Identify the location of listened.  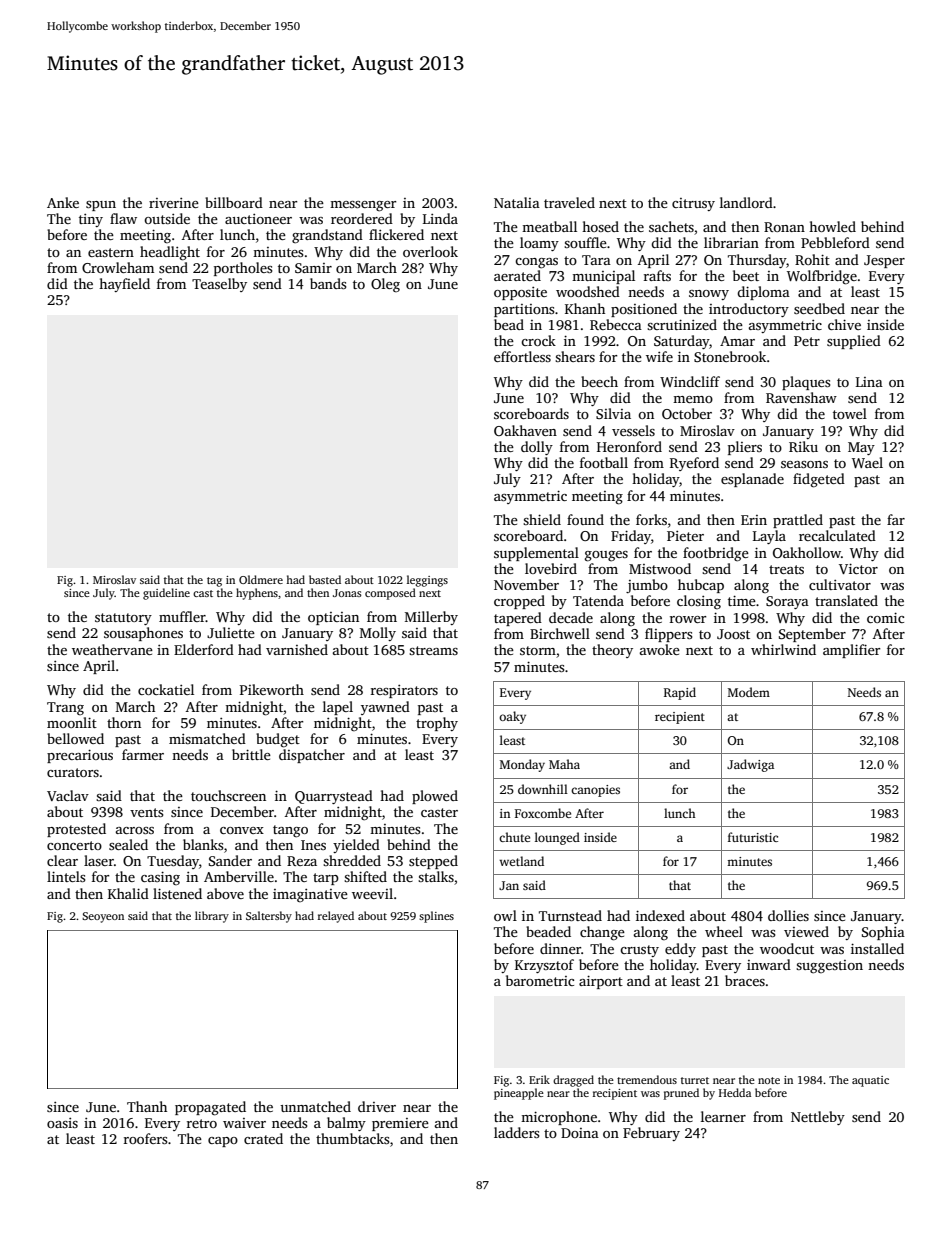
(177, 893).
